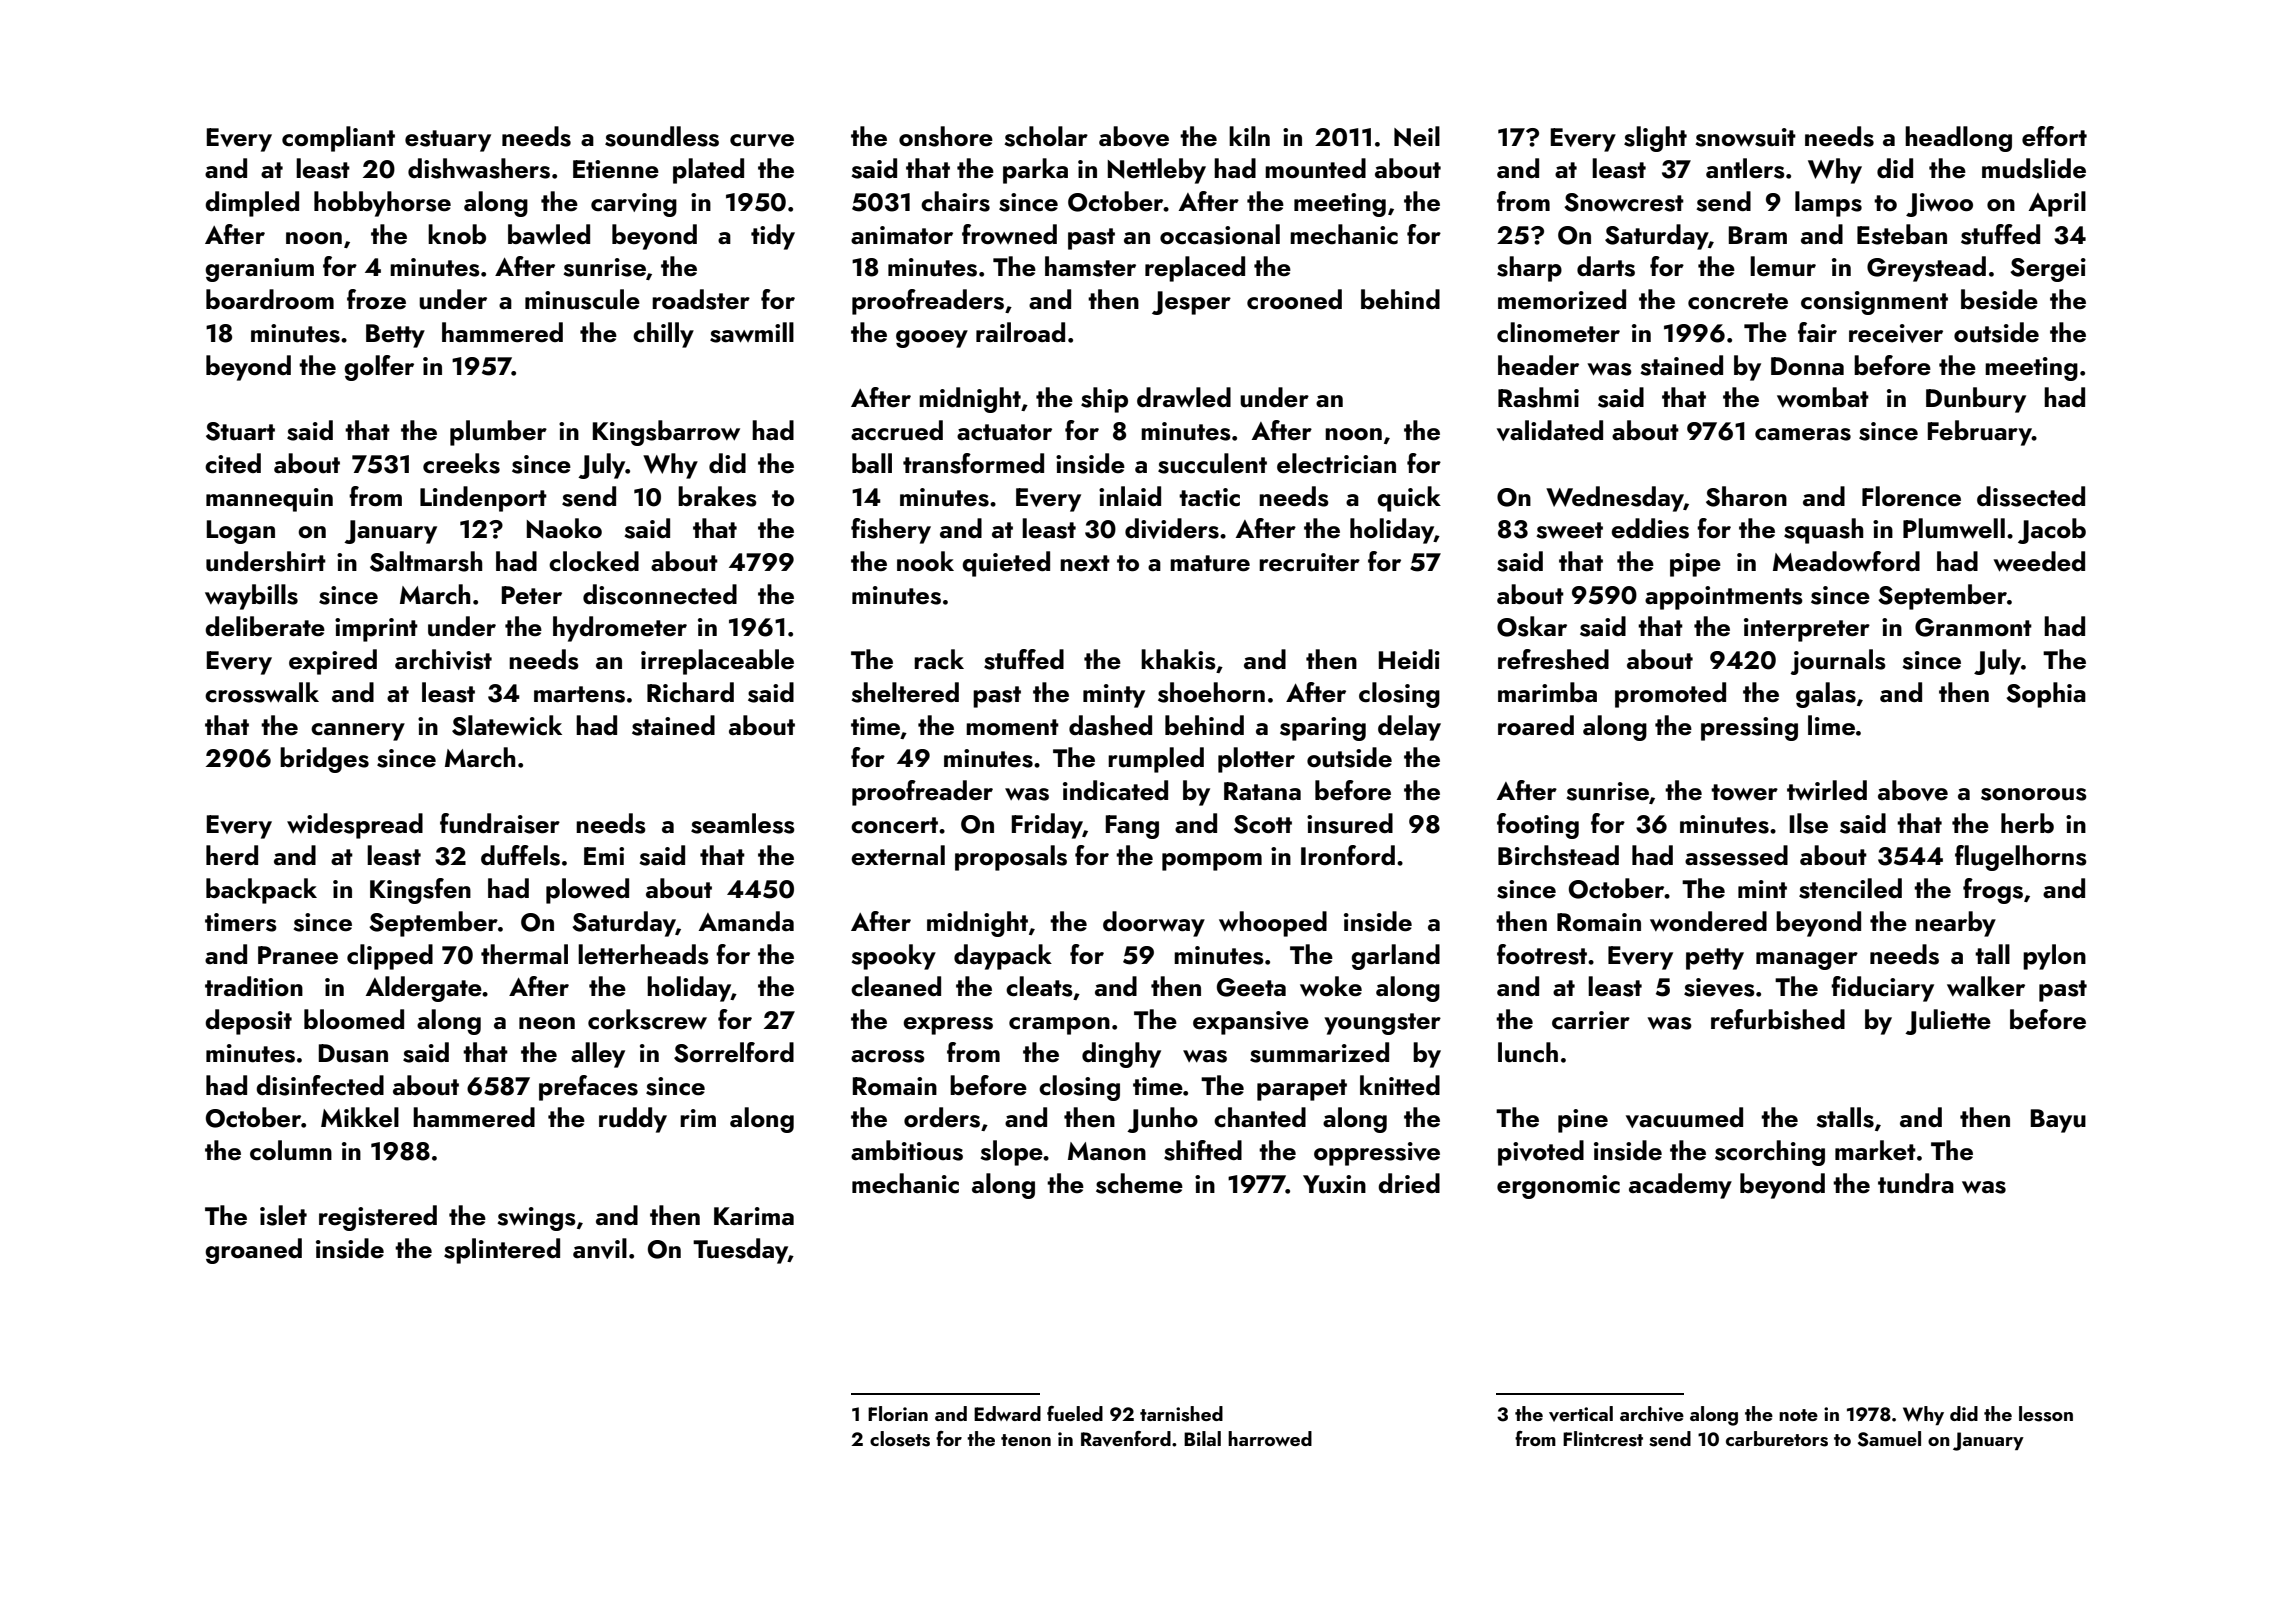 This image has width=2292, height=1620. I want to click on splintered, so click(502, 1251).
